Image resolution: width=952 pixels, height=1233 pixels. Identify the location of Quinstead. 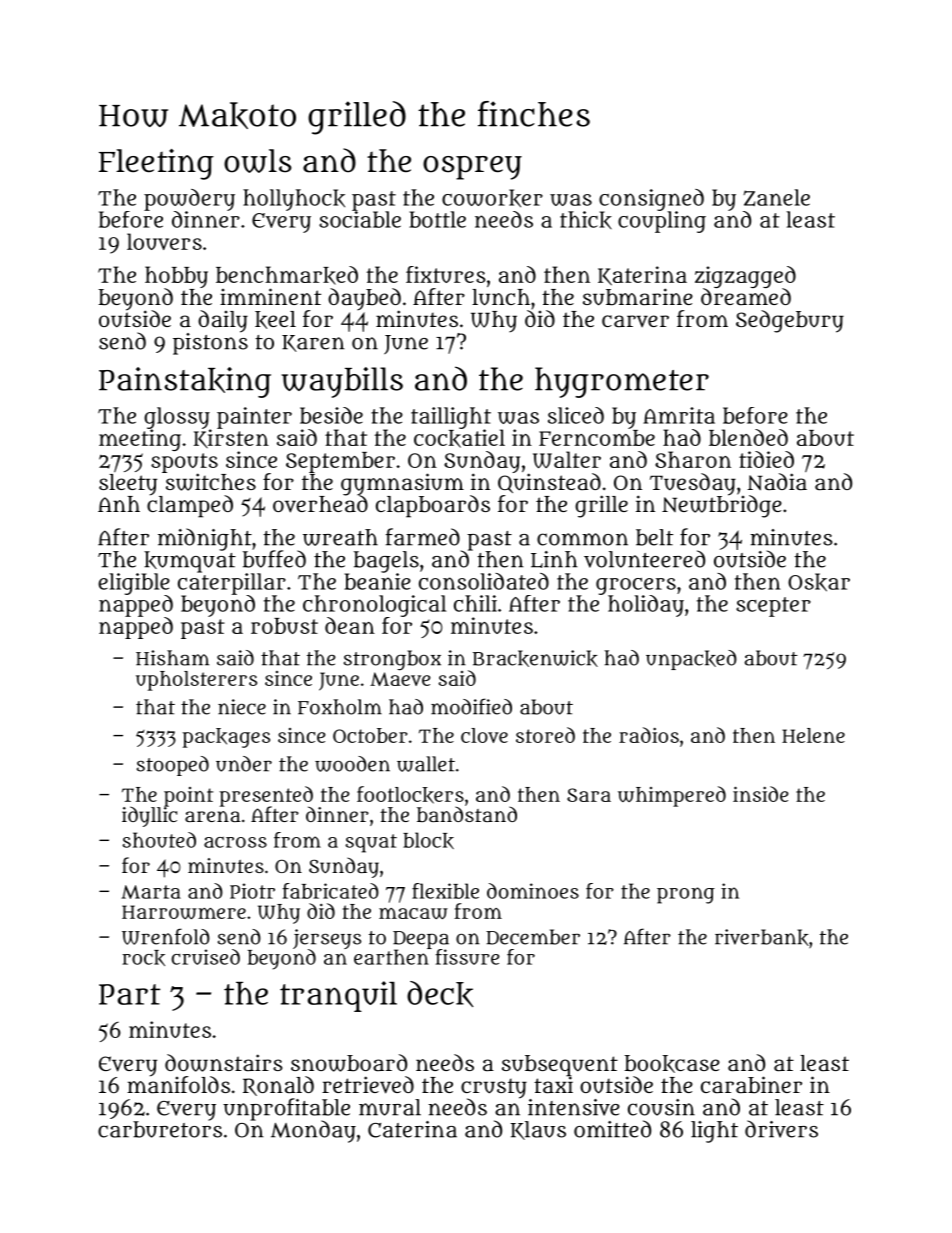
(549, 483).
